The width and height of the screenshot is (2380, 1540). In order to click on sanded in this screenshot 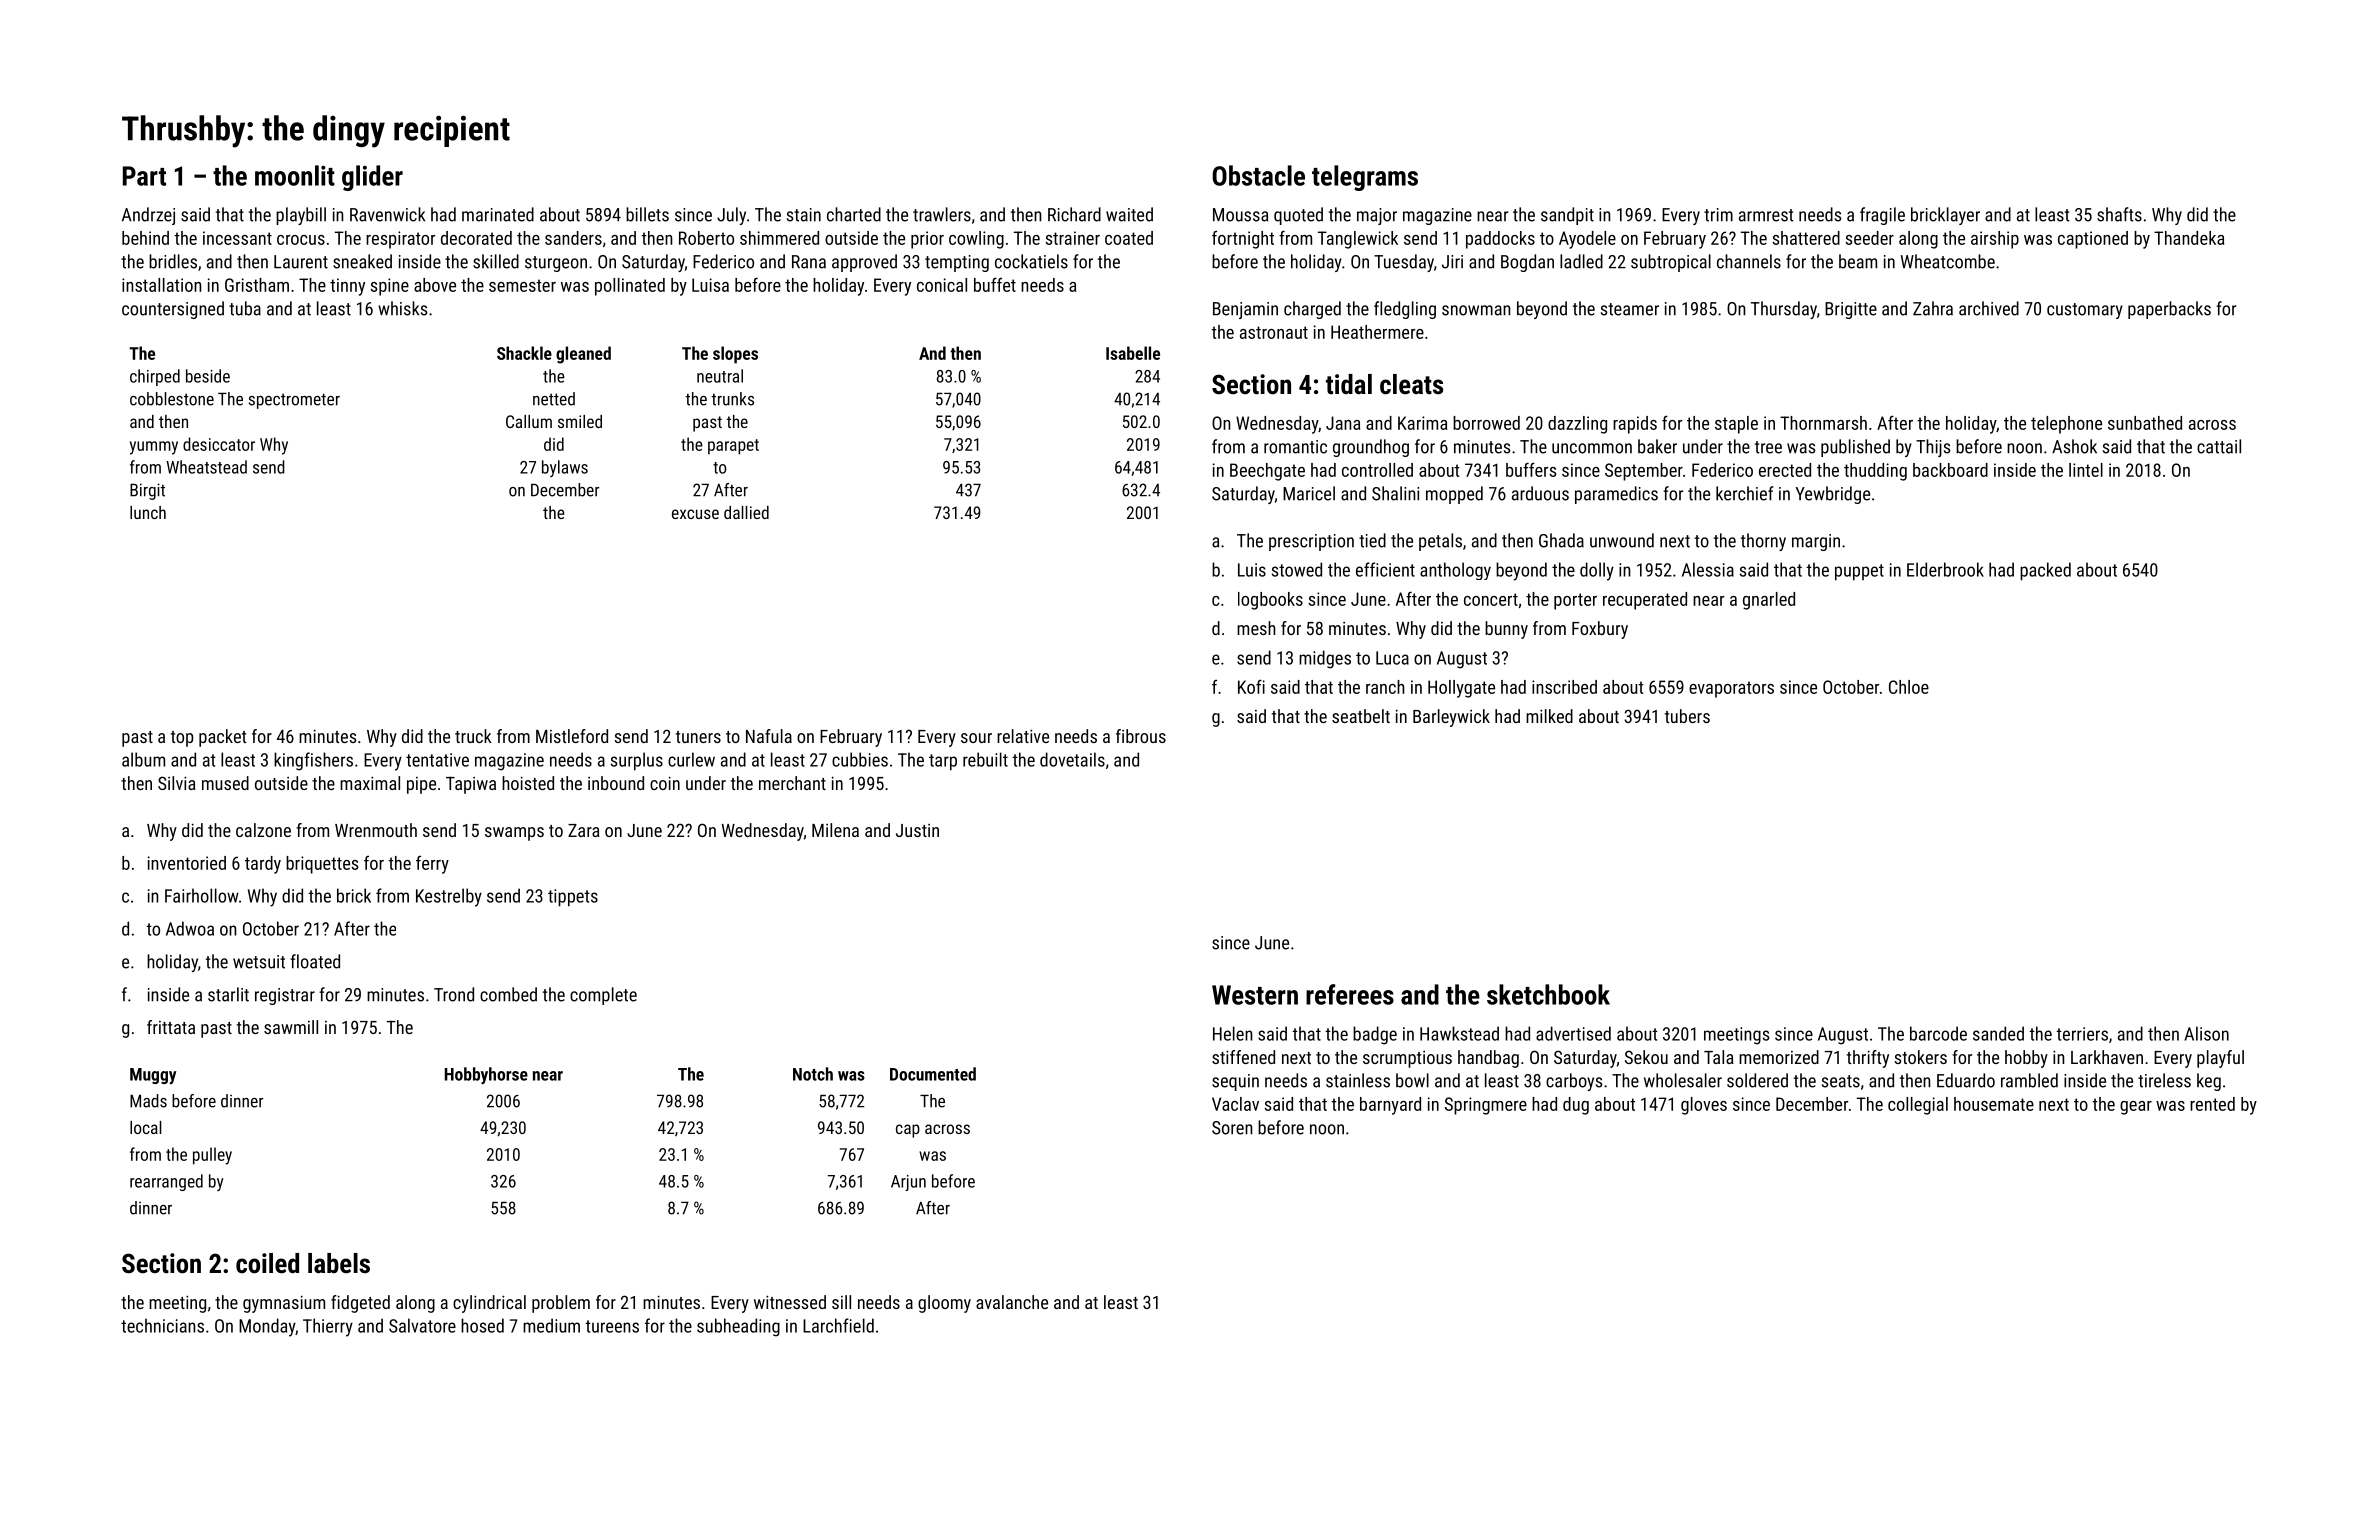, I will do `click(1998, 1033)`.
